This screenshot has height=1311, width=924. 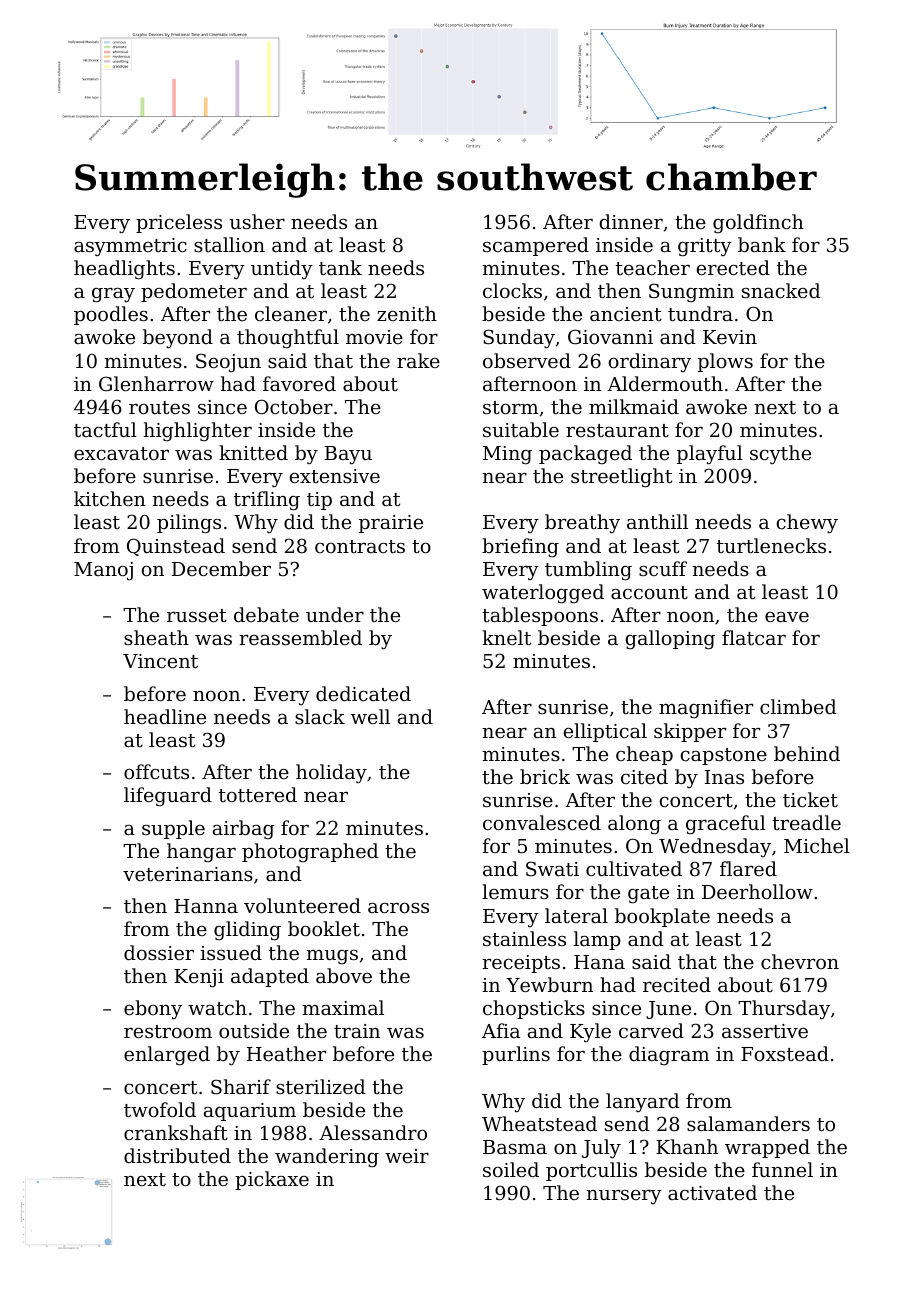 I want to click on distributed, so click(x=177, y=1155).
